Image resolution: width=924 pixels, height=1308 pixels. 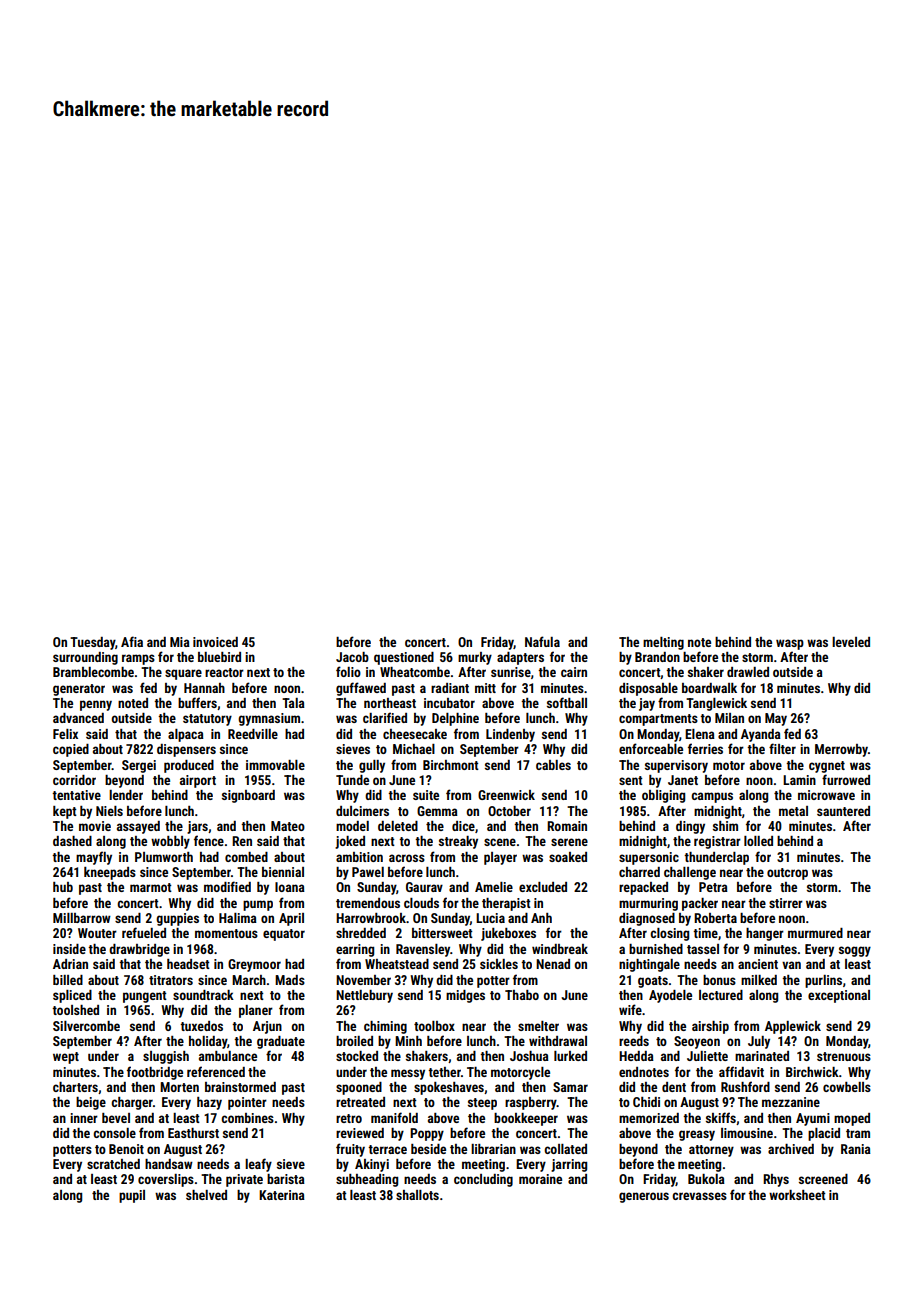 What do you see at coordinates (649, 858) in the screenshot?
I see `supersonic` at bounding box center [649, 858].
